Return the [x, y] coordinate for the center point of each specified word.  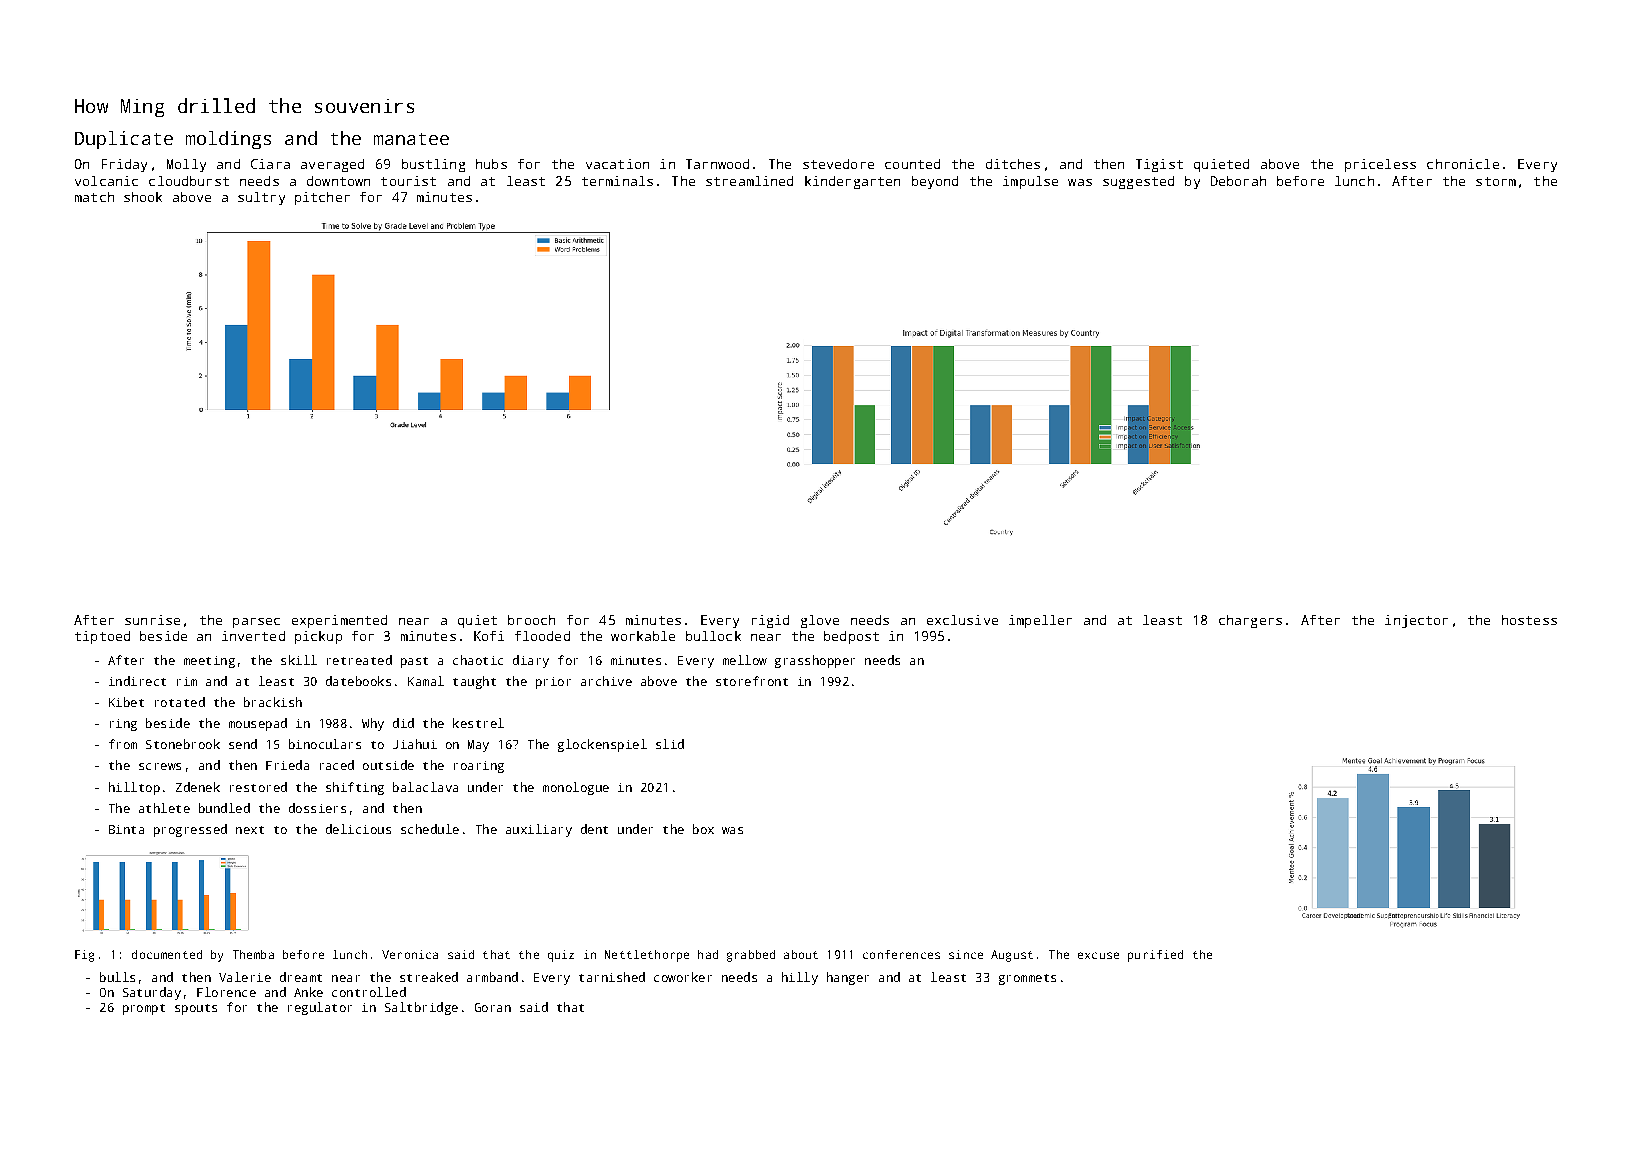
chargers [1250, 621]
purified [1155, 956]
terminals [617, 181]
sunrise [152, 620]
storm [1496, 181]
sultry [261, 198]
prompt [144, 1009]
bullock [713, 636]
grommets [1027, 979]
